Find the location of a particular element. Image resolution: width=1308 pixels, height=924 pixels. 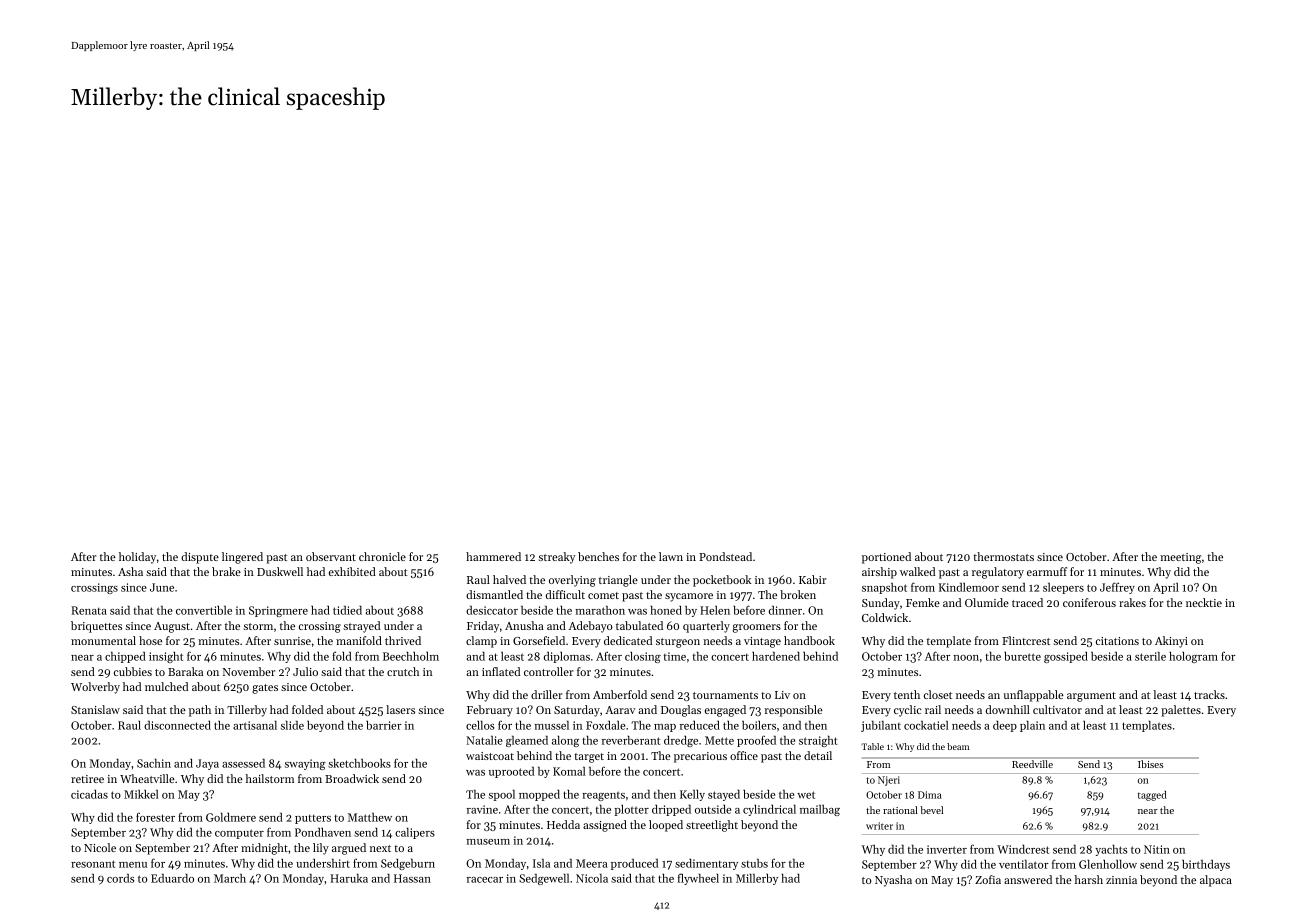

Wolverby is located at coordinates (95, 688).
